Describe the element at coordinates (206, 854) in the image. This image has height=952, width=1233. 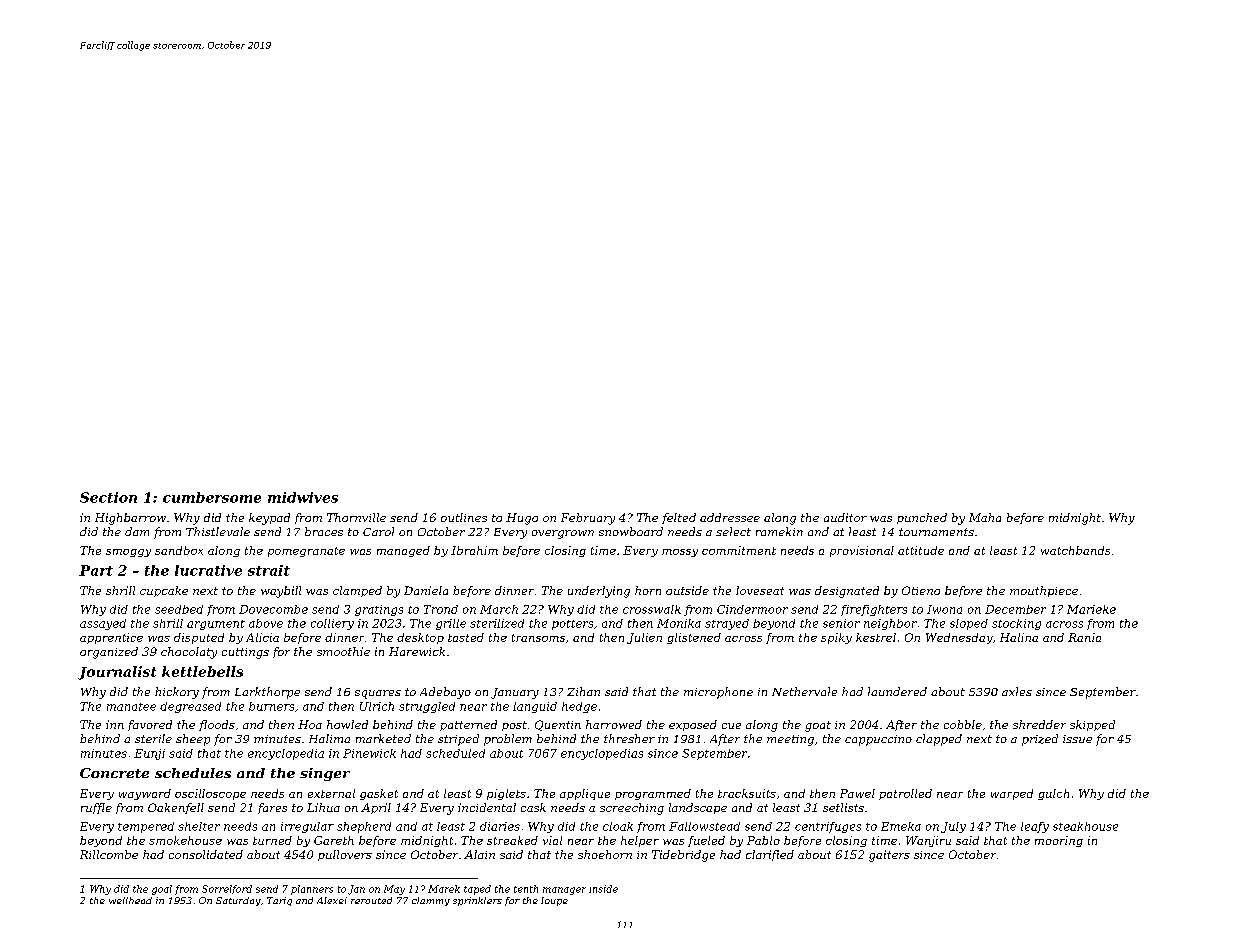
I see `consolidated` at that location.
